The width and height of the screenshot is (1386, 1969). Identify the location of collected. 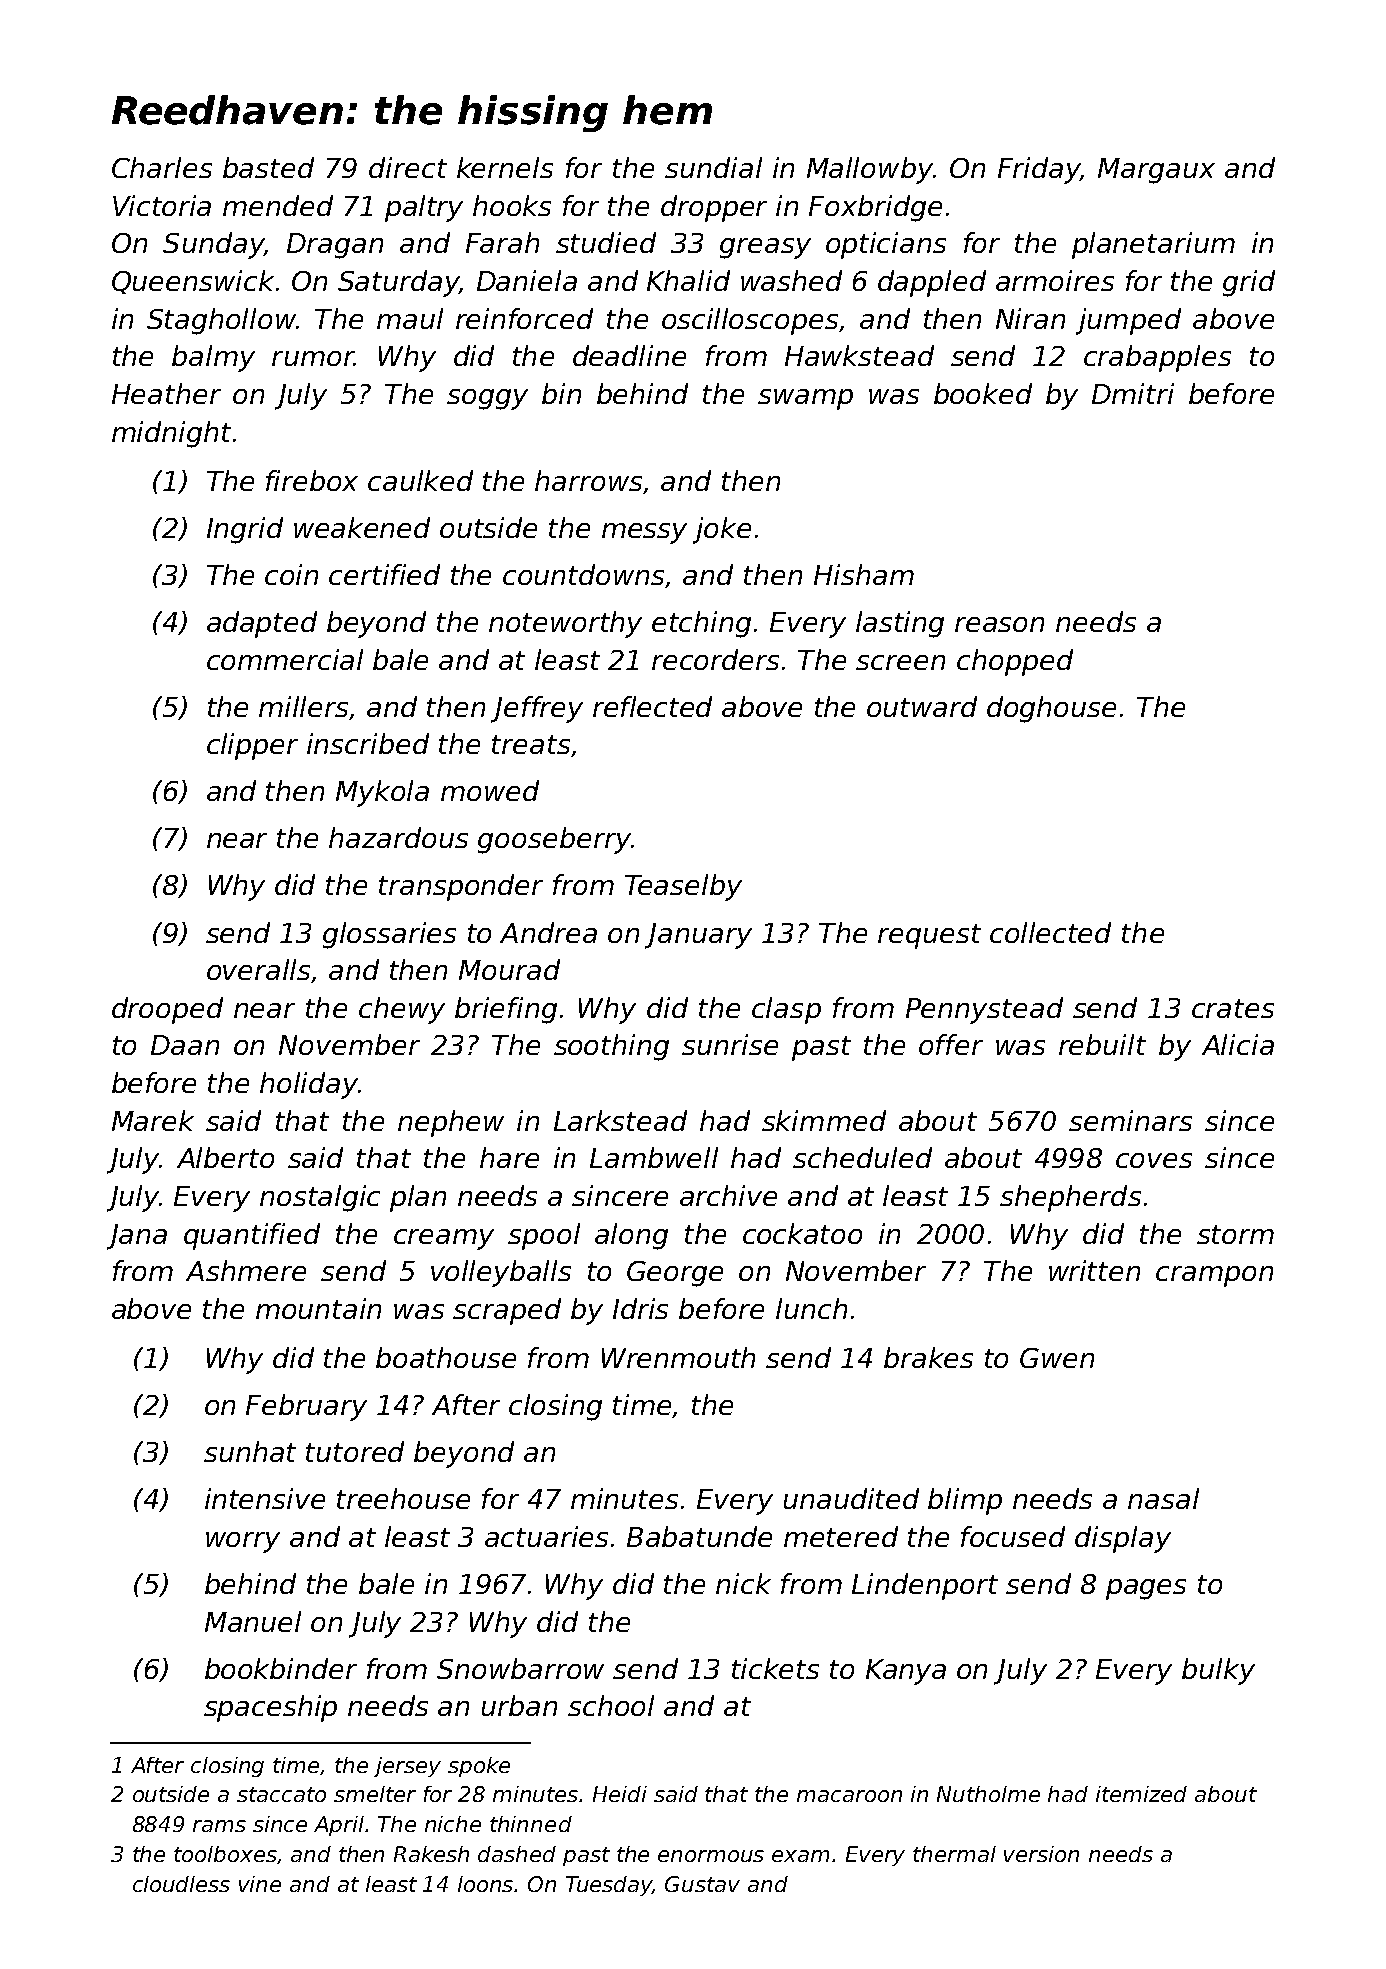
(1050, 932).
